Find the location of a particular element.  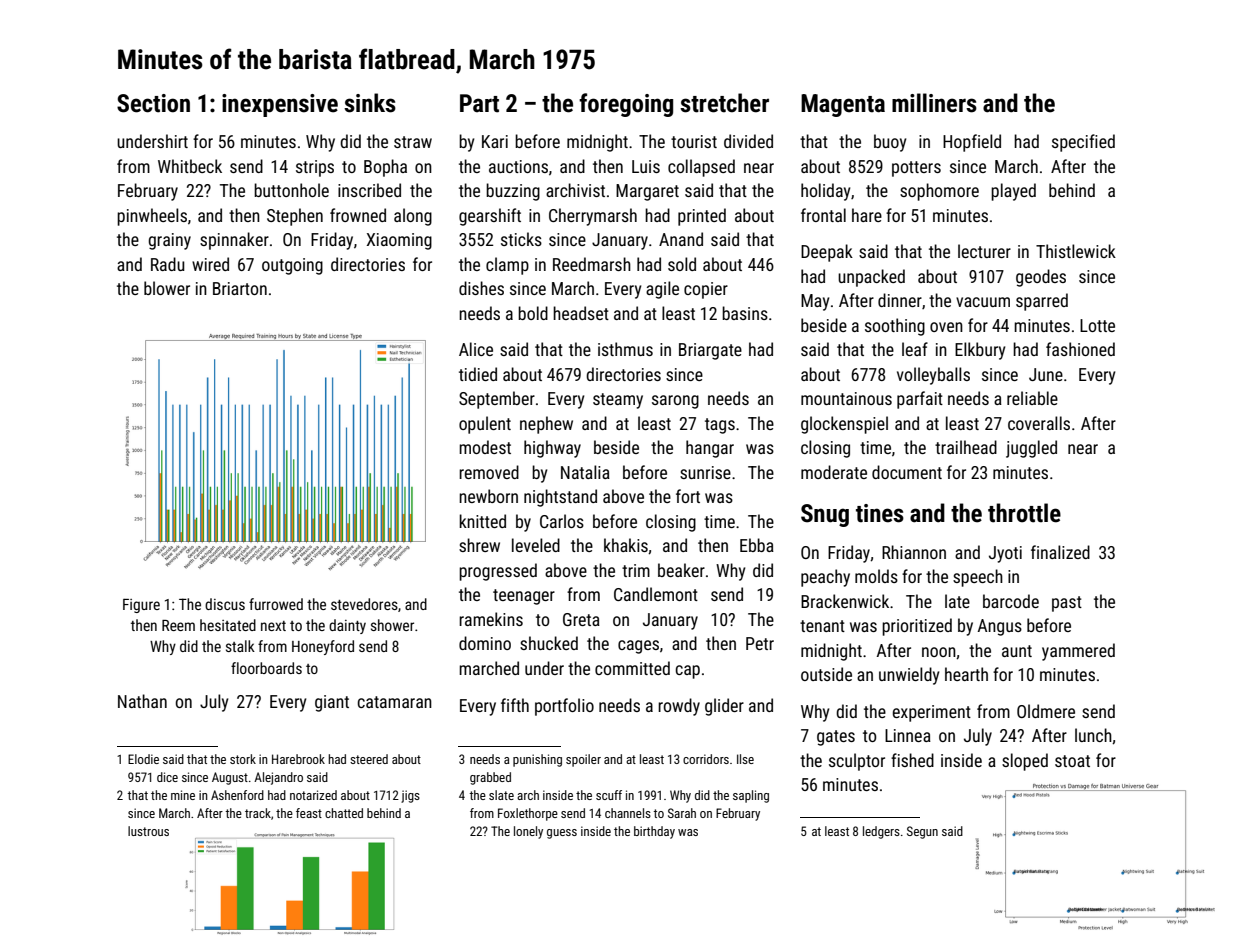

agile is located at coordinates (662, 290).
